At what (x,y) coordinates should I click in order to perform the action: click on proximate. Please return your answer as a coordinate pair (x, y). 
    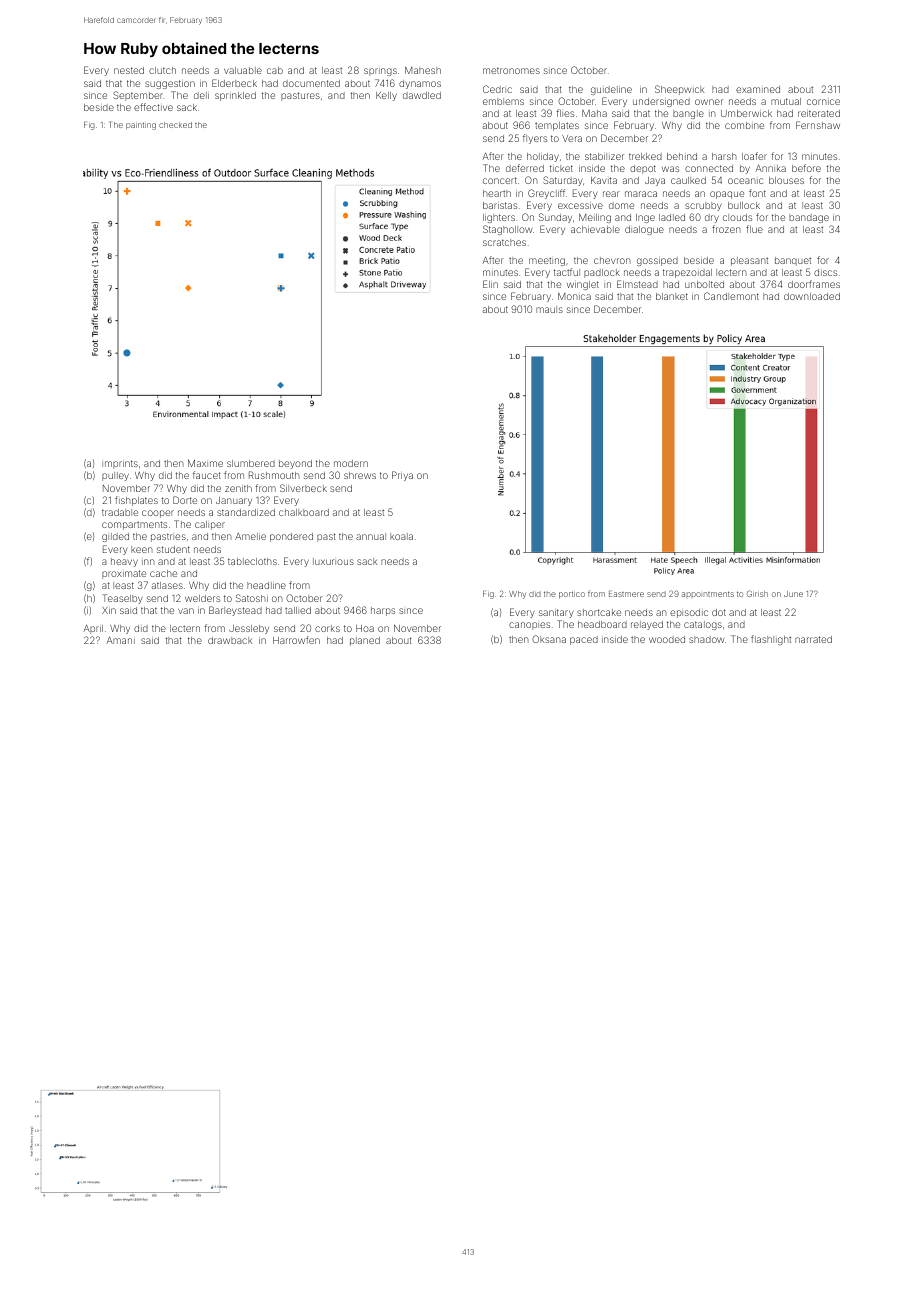
    Looking at the image, I should click on (124, 574).
